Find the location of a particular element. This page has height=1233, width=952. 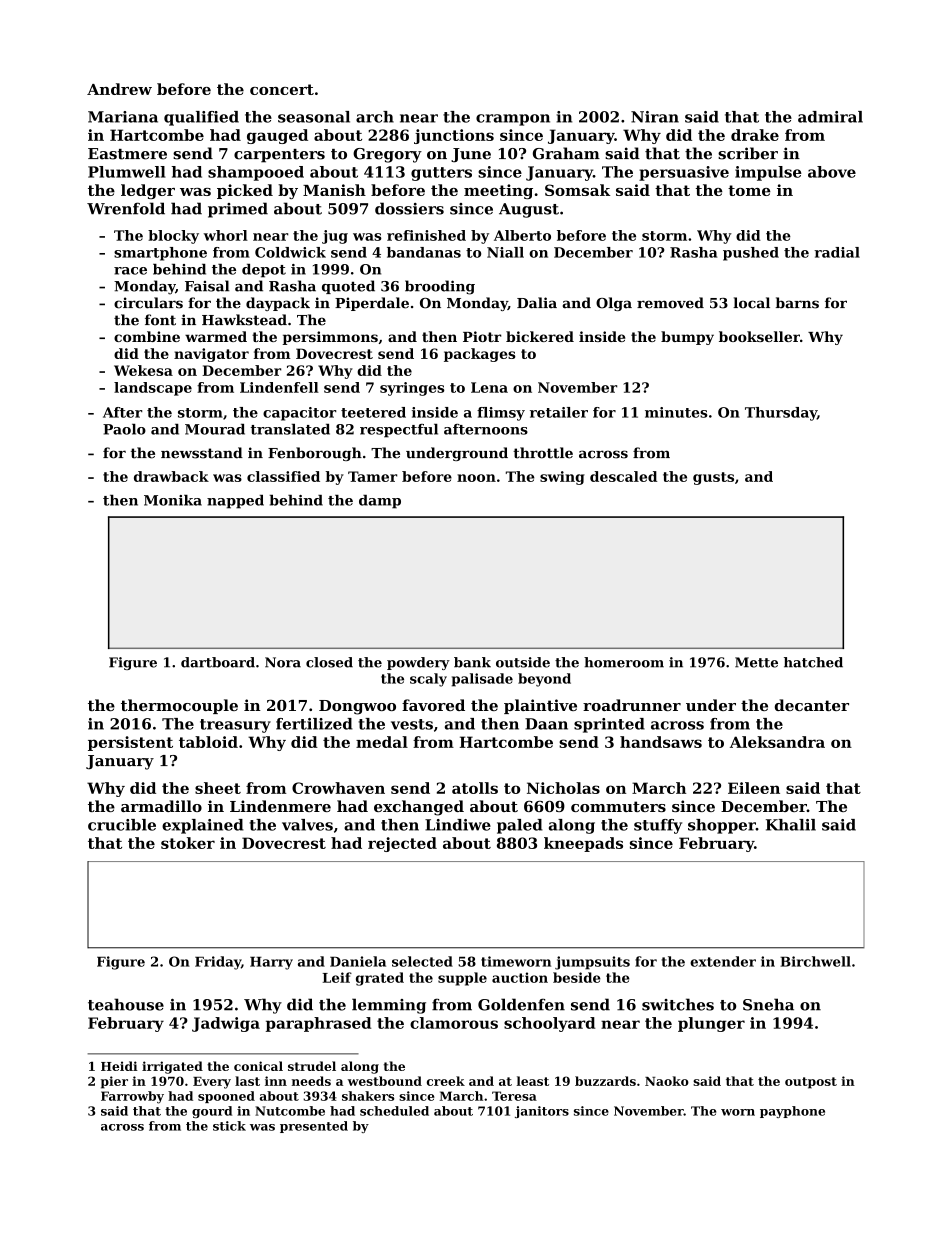

Eileen is located at coordinates (754, 788).
